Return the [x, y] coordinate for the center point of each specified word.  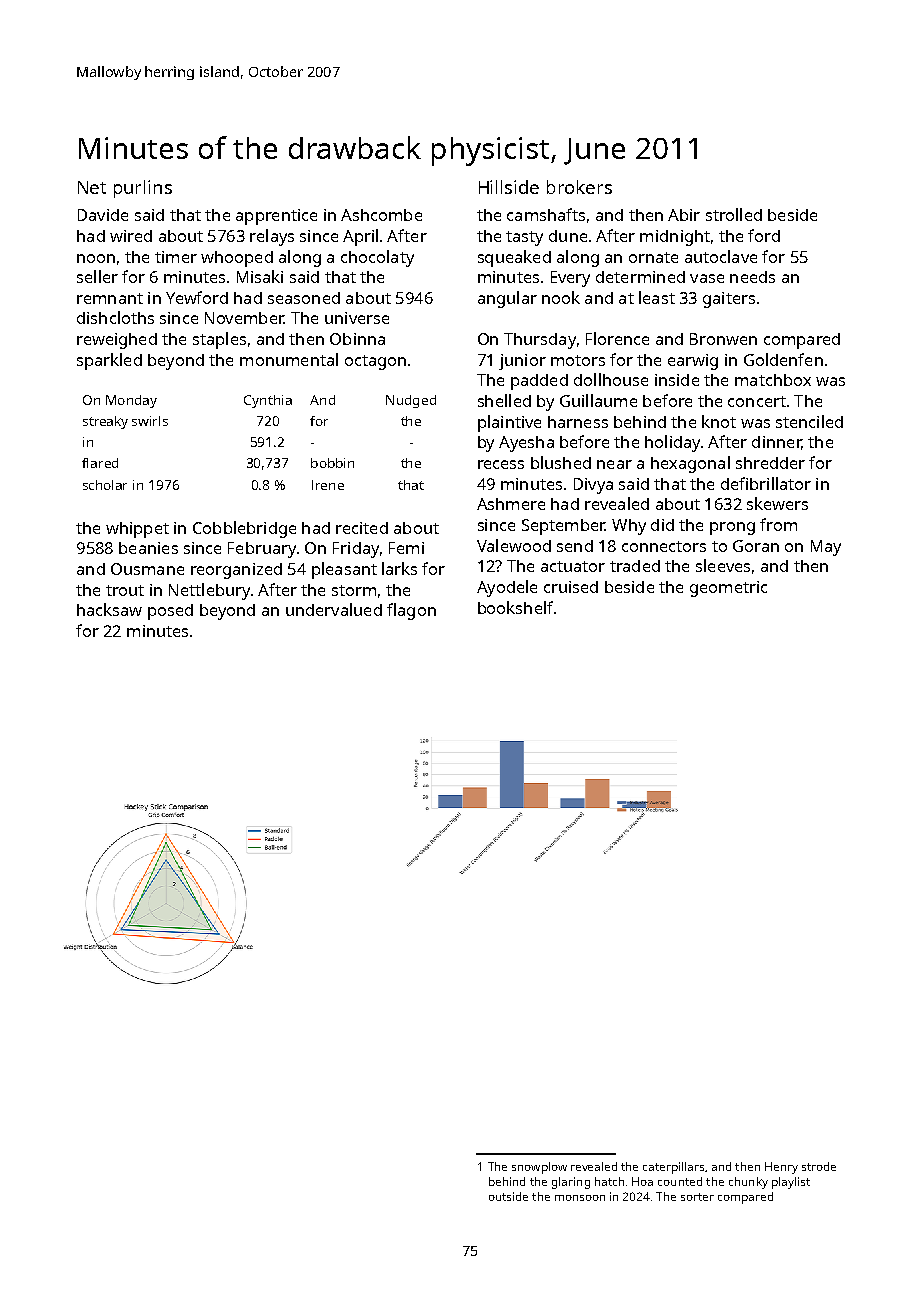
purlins [143, 189]
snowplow [539, 1168]
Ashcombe [381, 215]
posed [170, 612]
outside [508, 1196]
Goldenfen [783, 359]
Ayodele [507, 588]
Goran [756, 546]
